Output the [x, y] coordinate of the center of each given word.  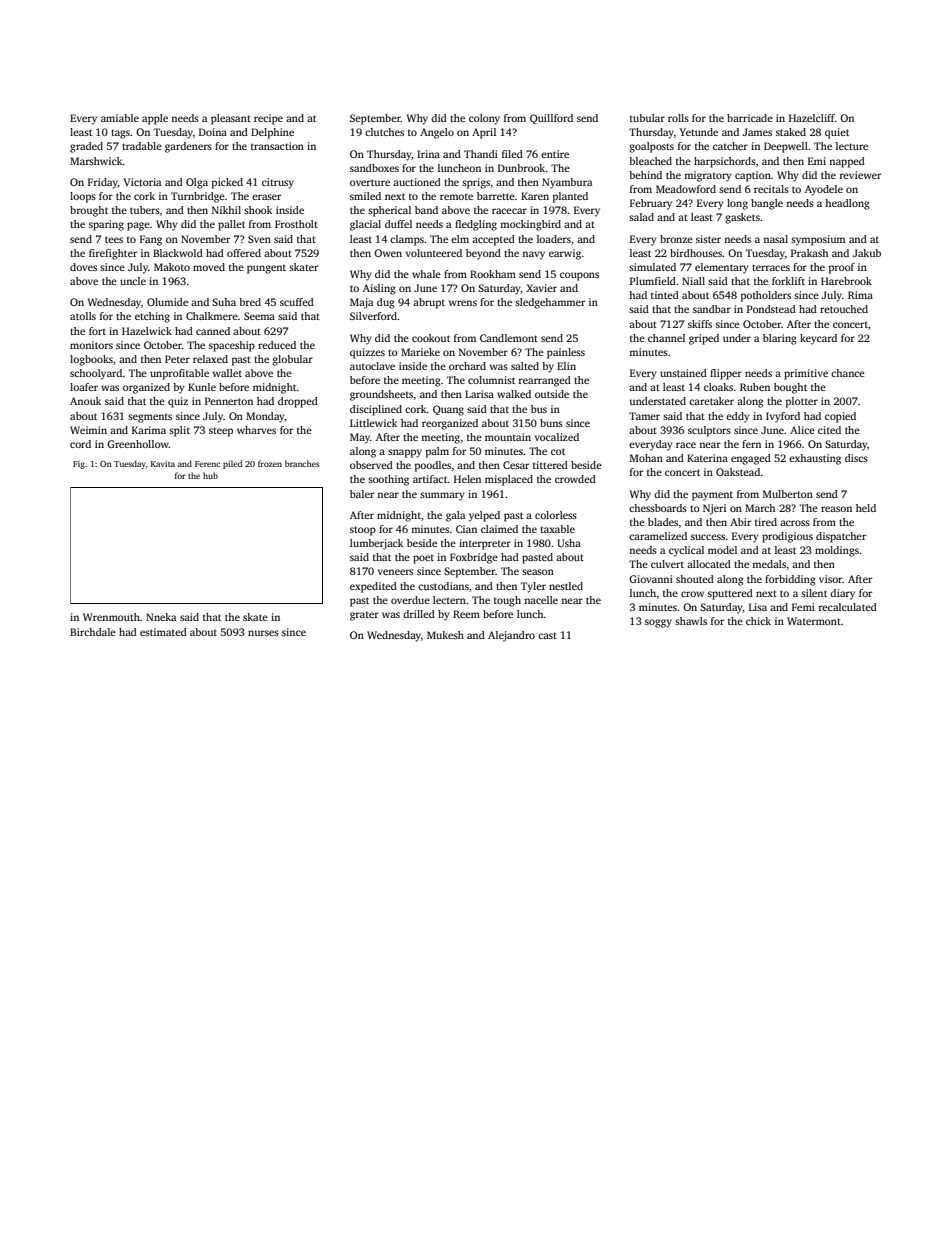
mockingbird [530, 225]
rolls [678, 118]
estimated [163, 632]
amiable [120, 118]
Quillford [551, 119]
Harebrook [846, 281]
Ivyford [783, 417]
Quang [448, 410]
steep [221, 432]
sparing [106, 225]
